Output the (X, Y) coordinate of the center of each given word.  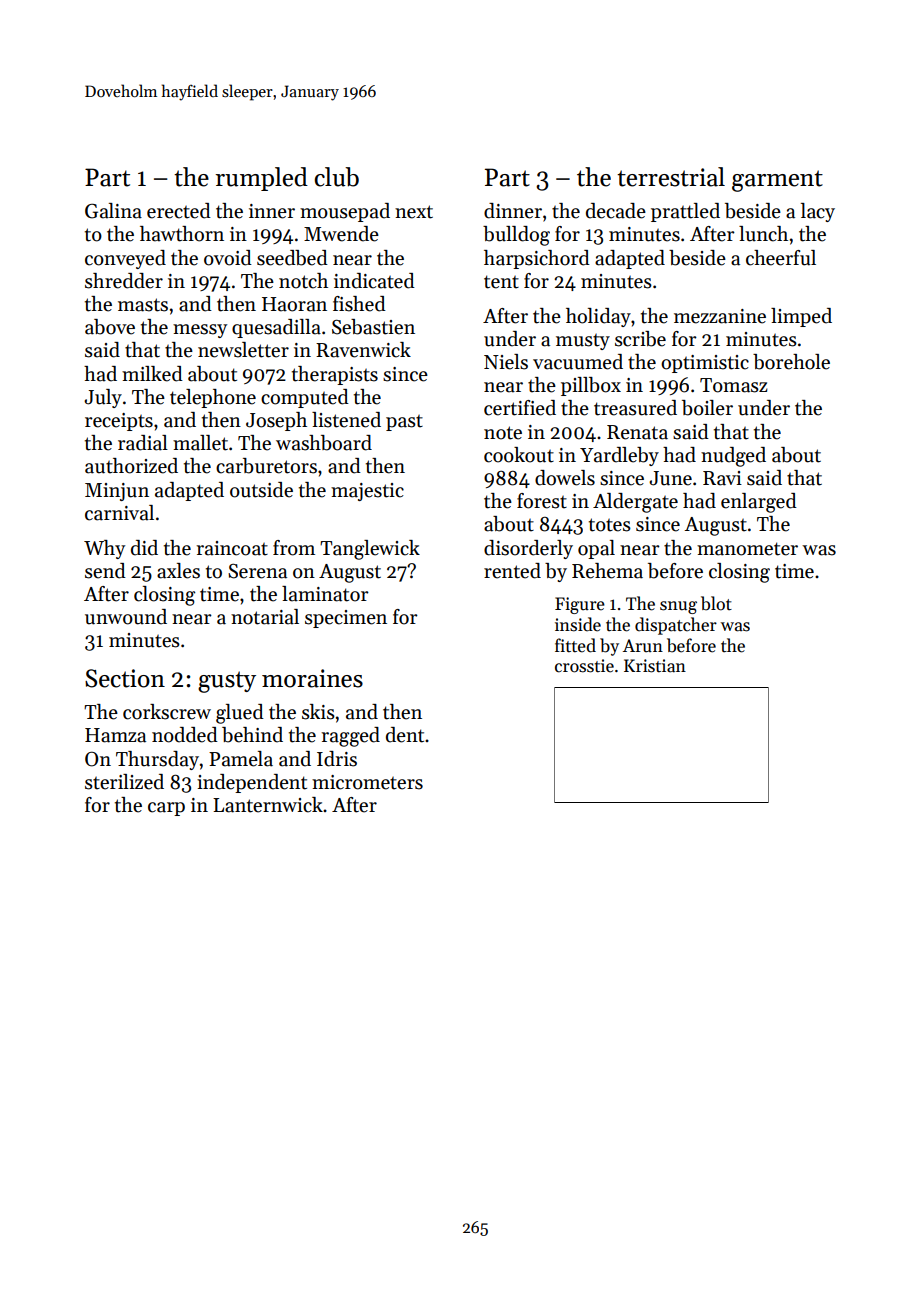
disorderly (528, 549)
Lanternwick (268, 805)
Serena (257, 571)
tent (501, 282)
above (110, 327)
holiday (598, 317)
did (144, 548)
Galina (113, 211)
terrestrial (671, 177)
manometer (747, 549)
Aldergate (635, 503)
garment (777, 181)
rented (512, 571)
